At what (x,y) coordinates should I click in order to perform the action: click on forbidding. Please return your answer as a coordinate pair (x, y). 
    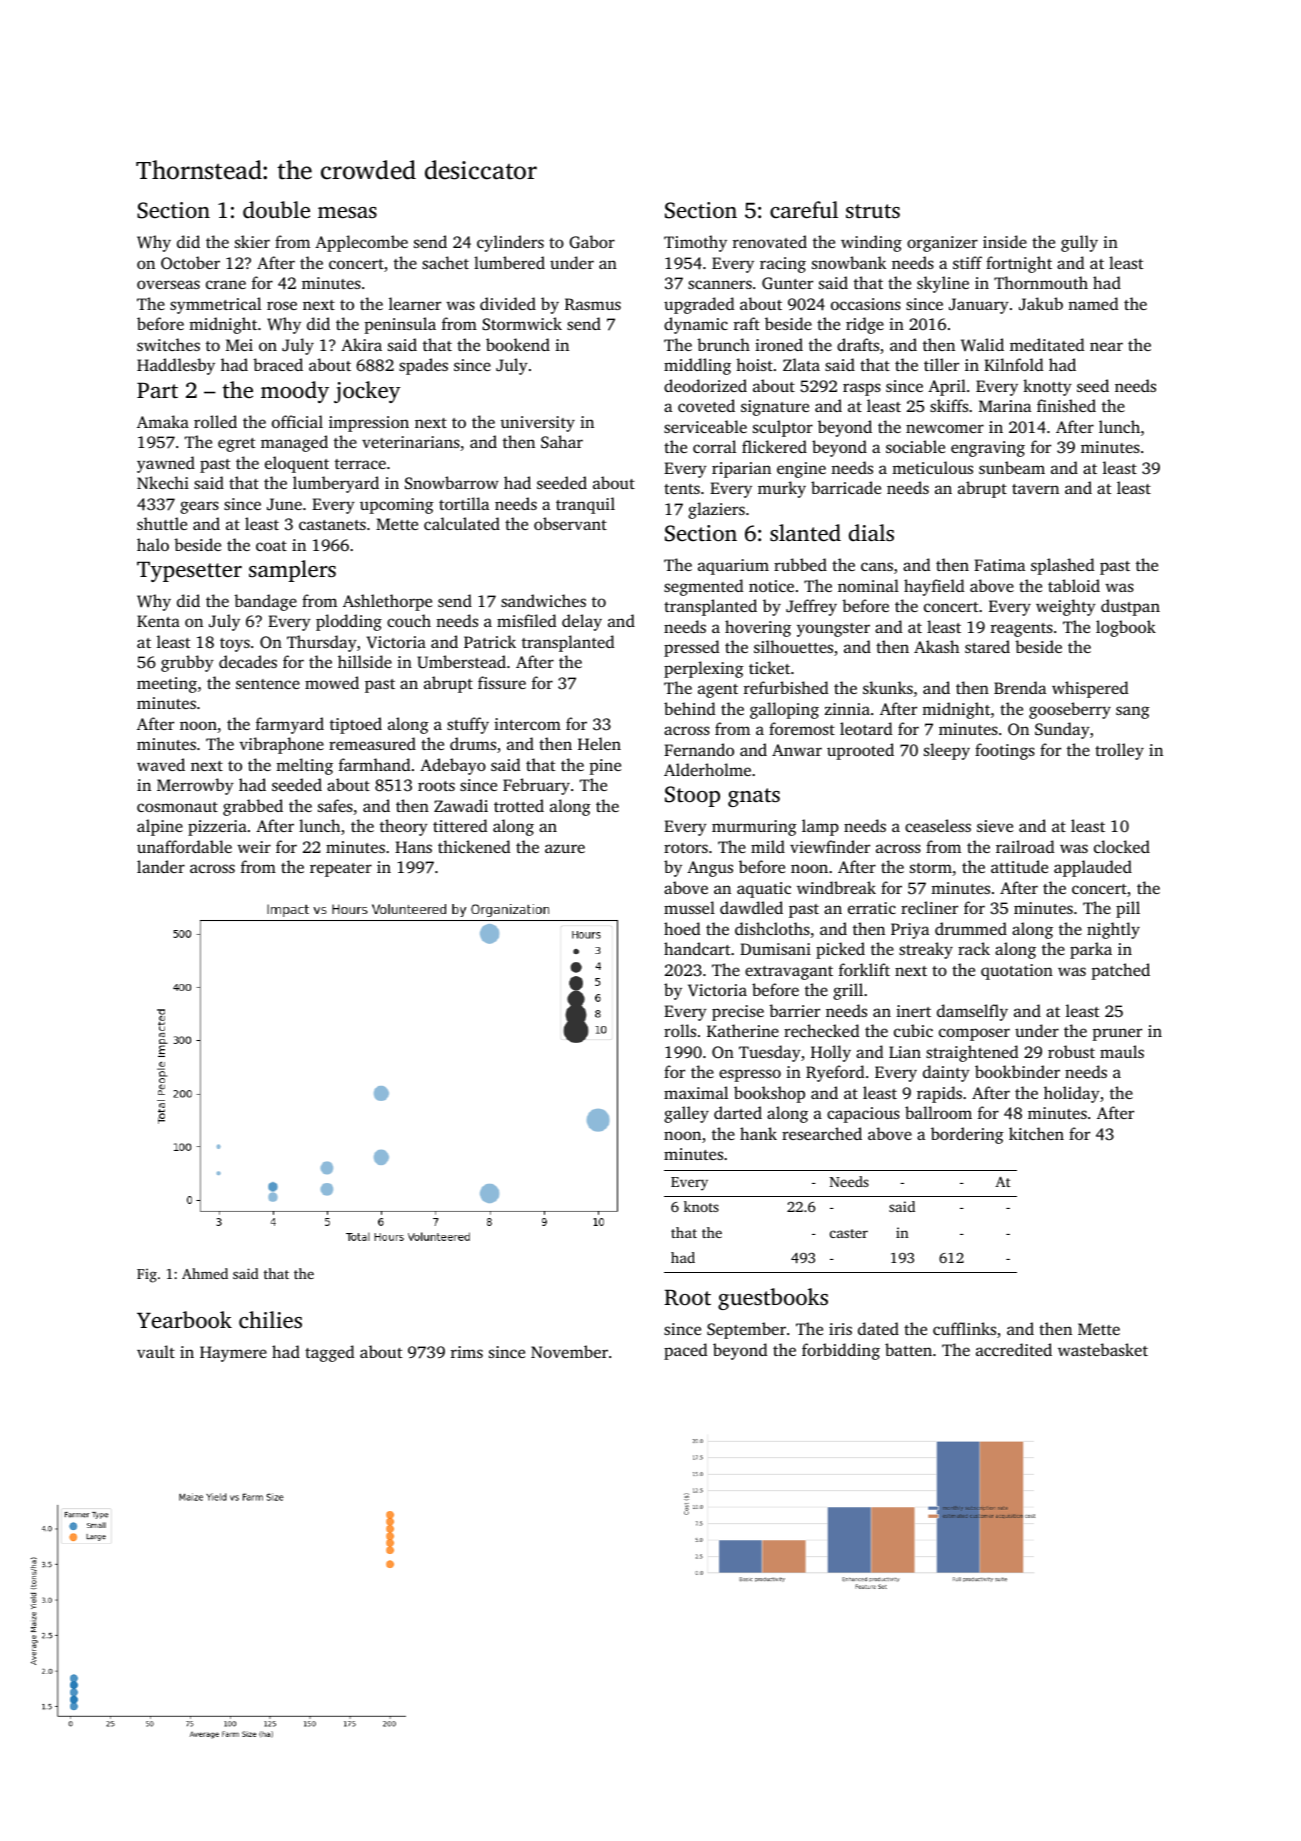
    Looking at the image, I should click on (841, 1351).
